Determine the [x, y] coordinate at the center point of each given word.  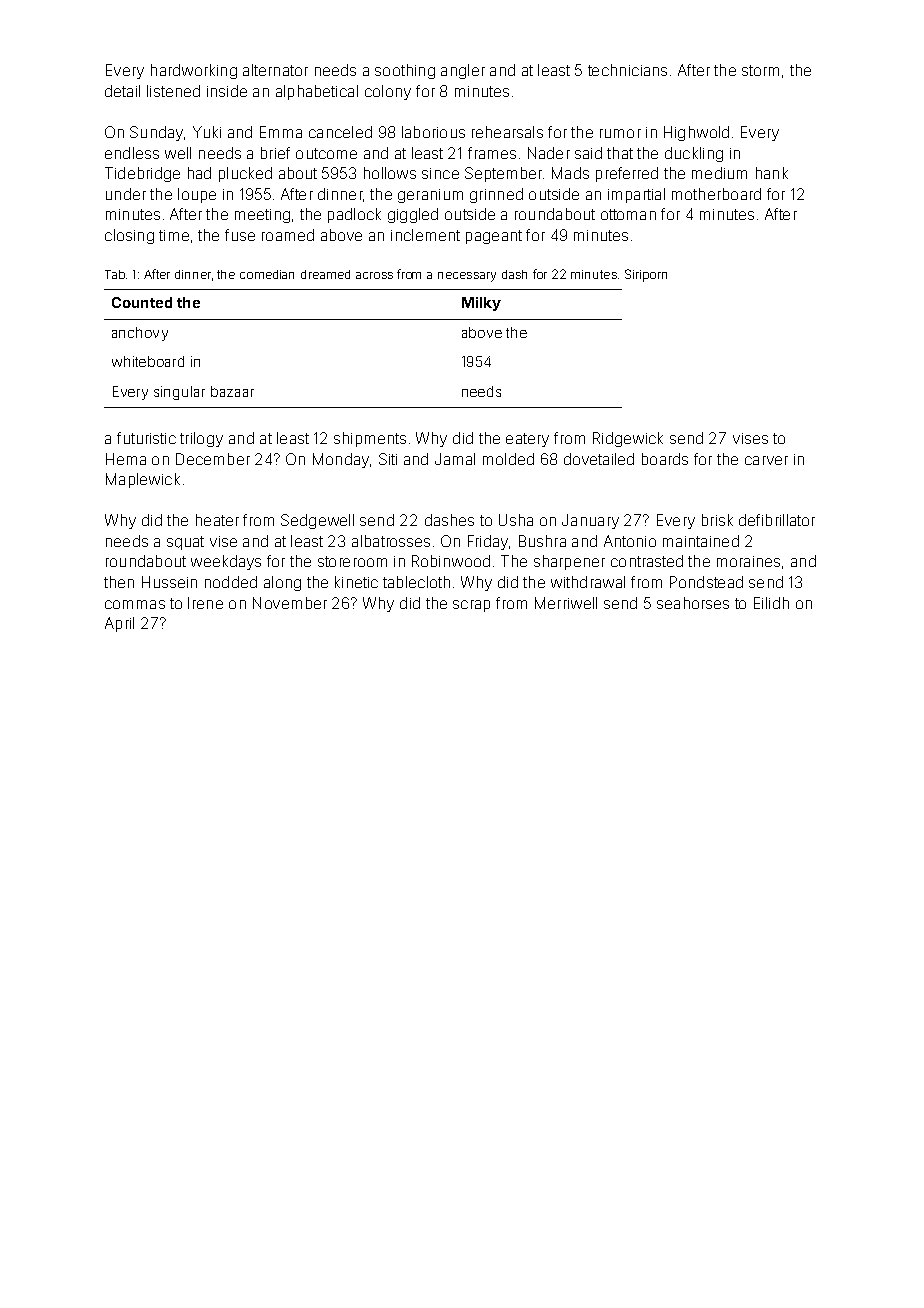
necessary [467, 277]
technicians [627, 70]
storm [760, 70]
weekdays [226, 562]
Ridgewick [628, 439]
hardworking [194, 71]
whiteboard [148, 361]
